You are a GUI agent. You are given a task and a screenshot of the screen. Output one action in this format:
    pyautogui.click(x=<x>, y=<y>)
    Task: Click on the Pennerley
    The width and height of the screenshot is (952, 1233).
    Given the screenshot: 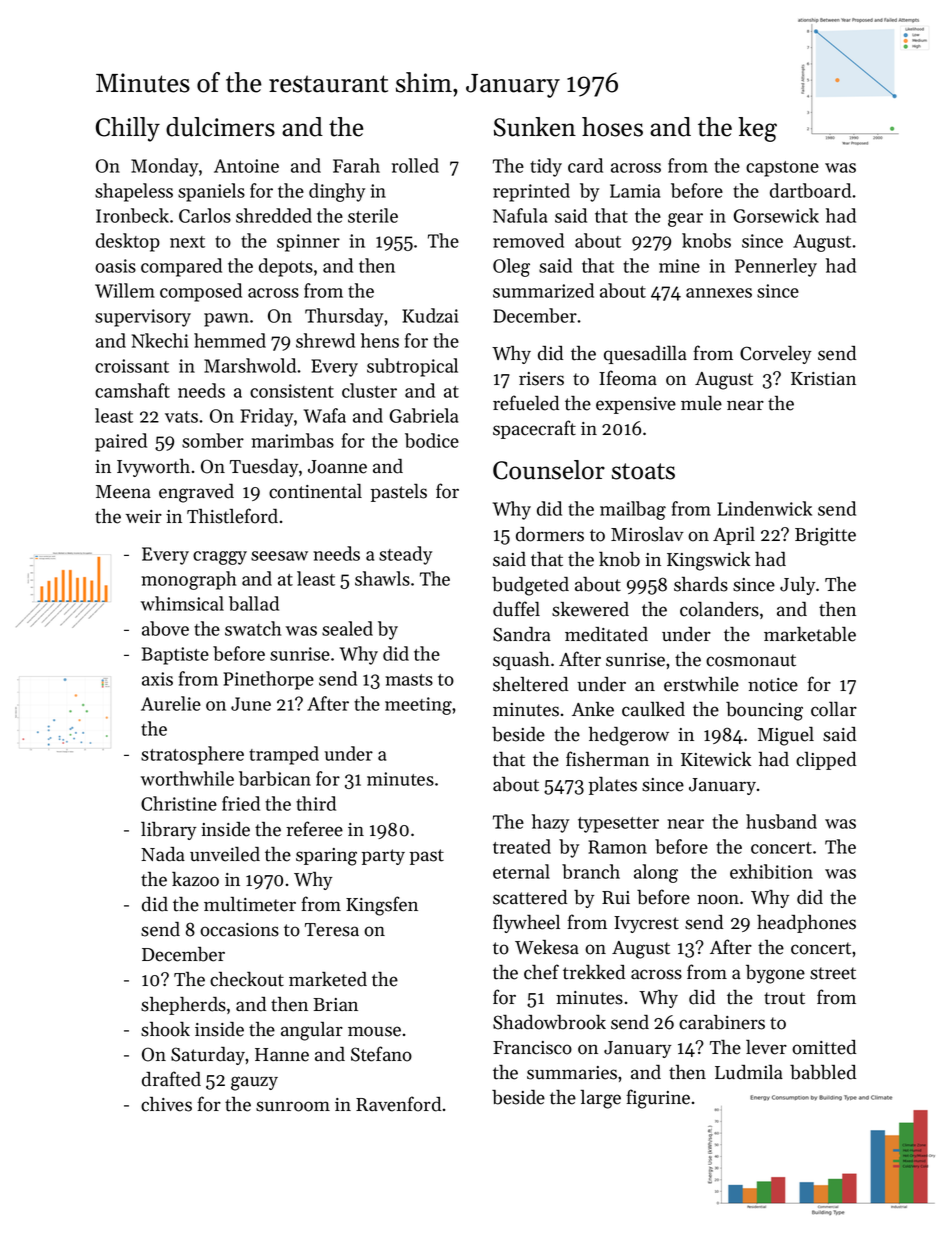 What is the action you would take?
    pyautogui.click(x=776, y=267)
